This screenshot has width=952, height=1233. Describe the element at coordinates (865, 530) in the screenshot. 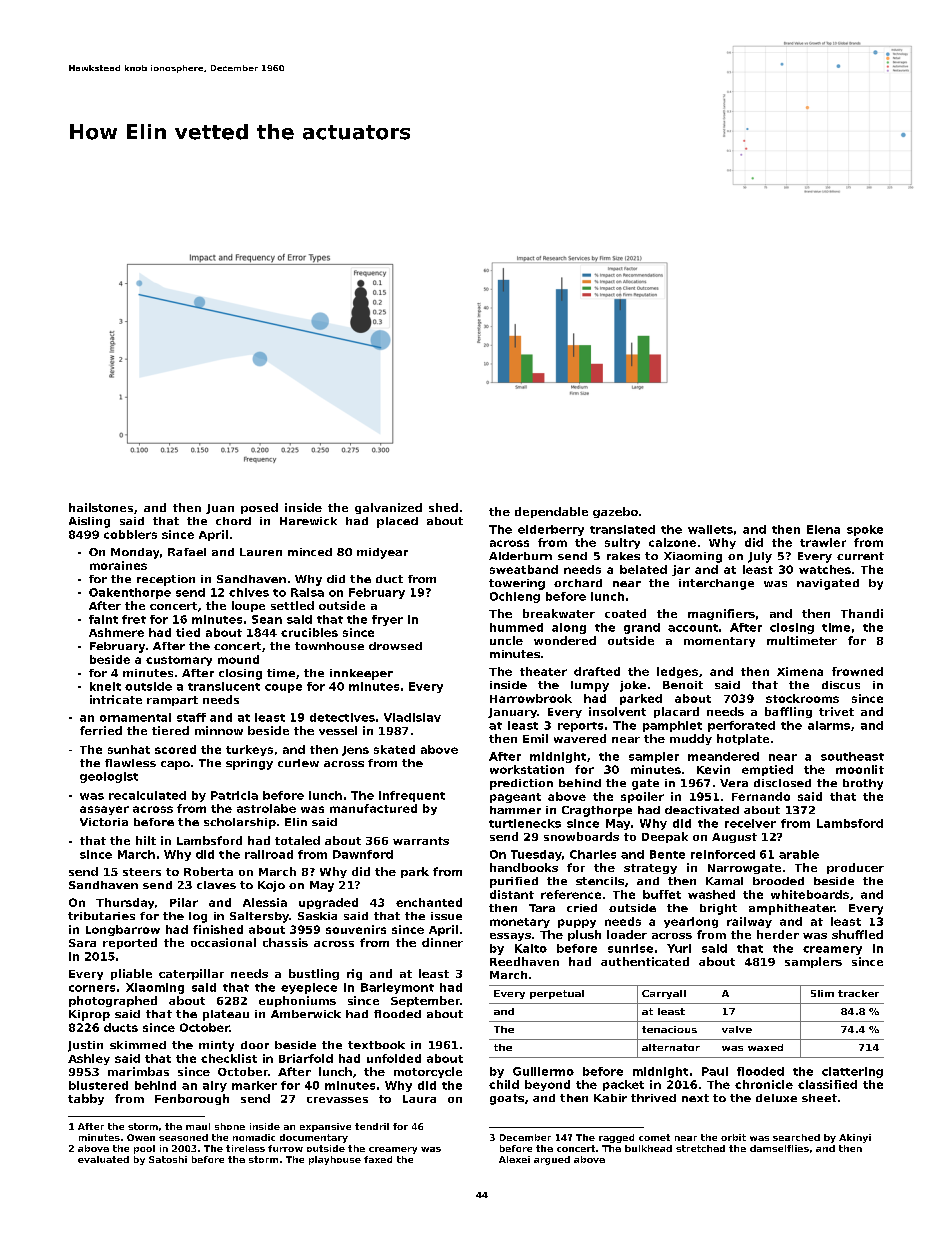

I see `spoke` at that location.
